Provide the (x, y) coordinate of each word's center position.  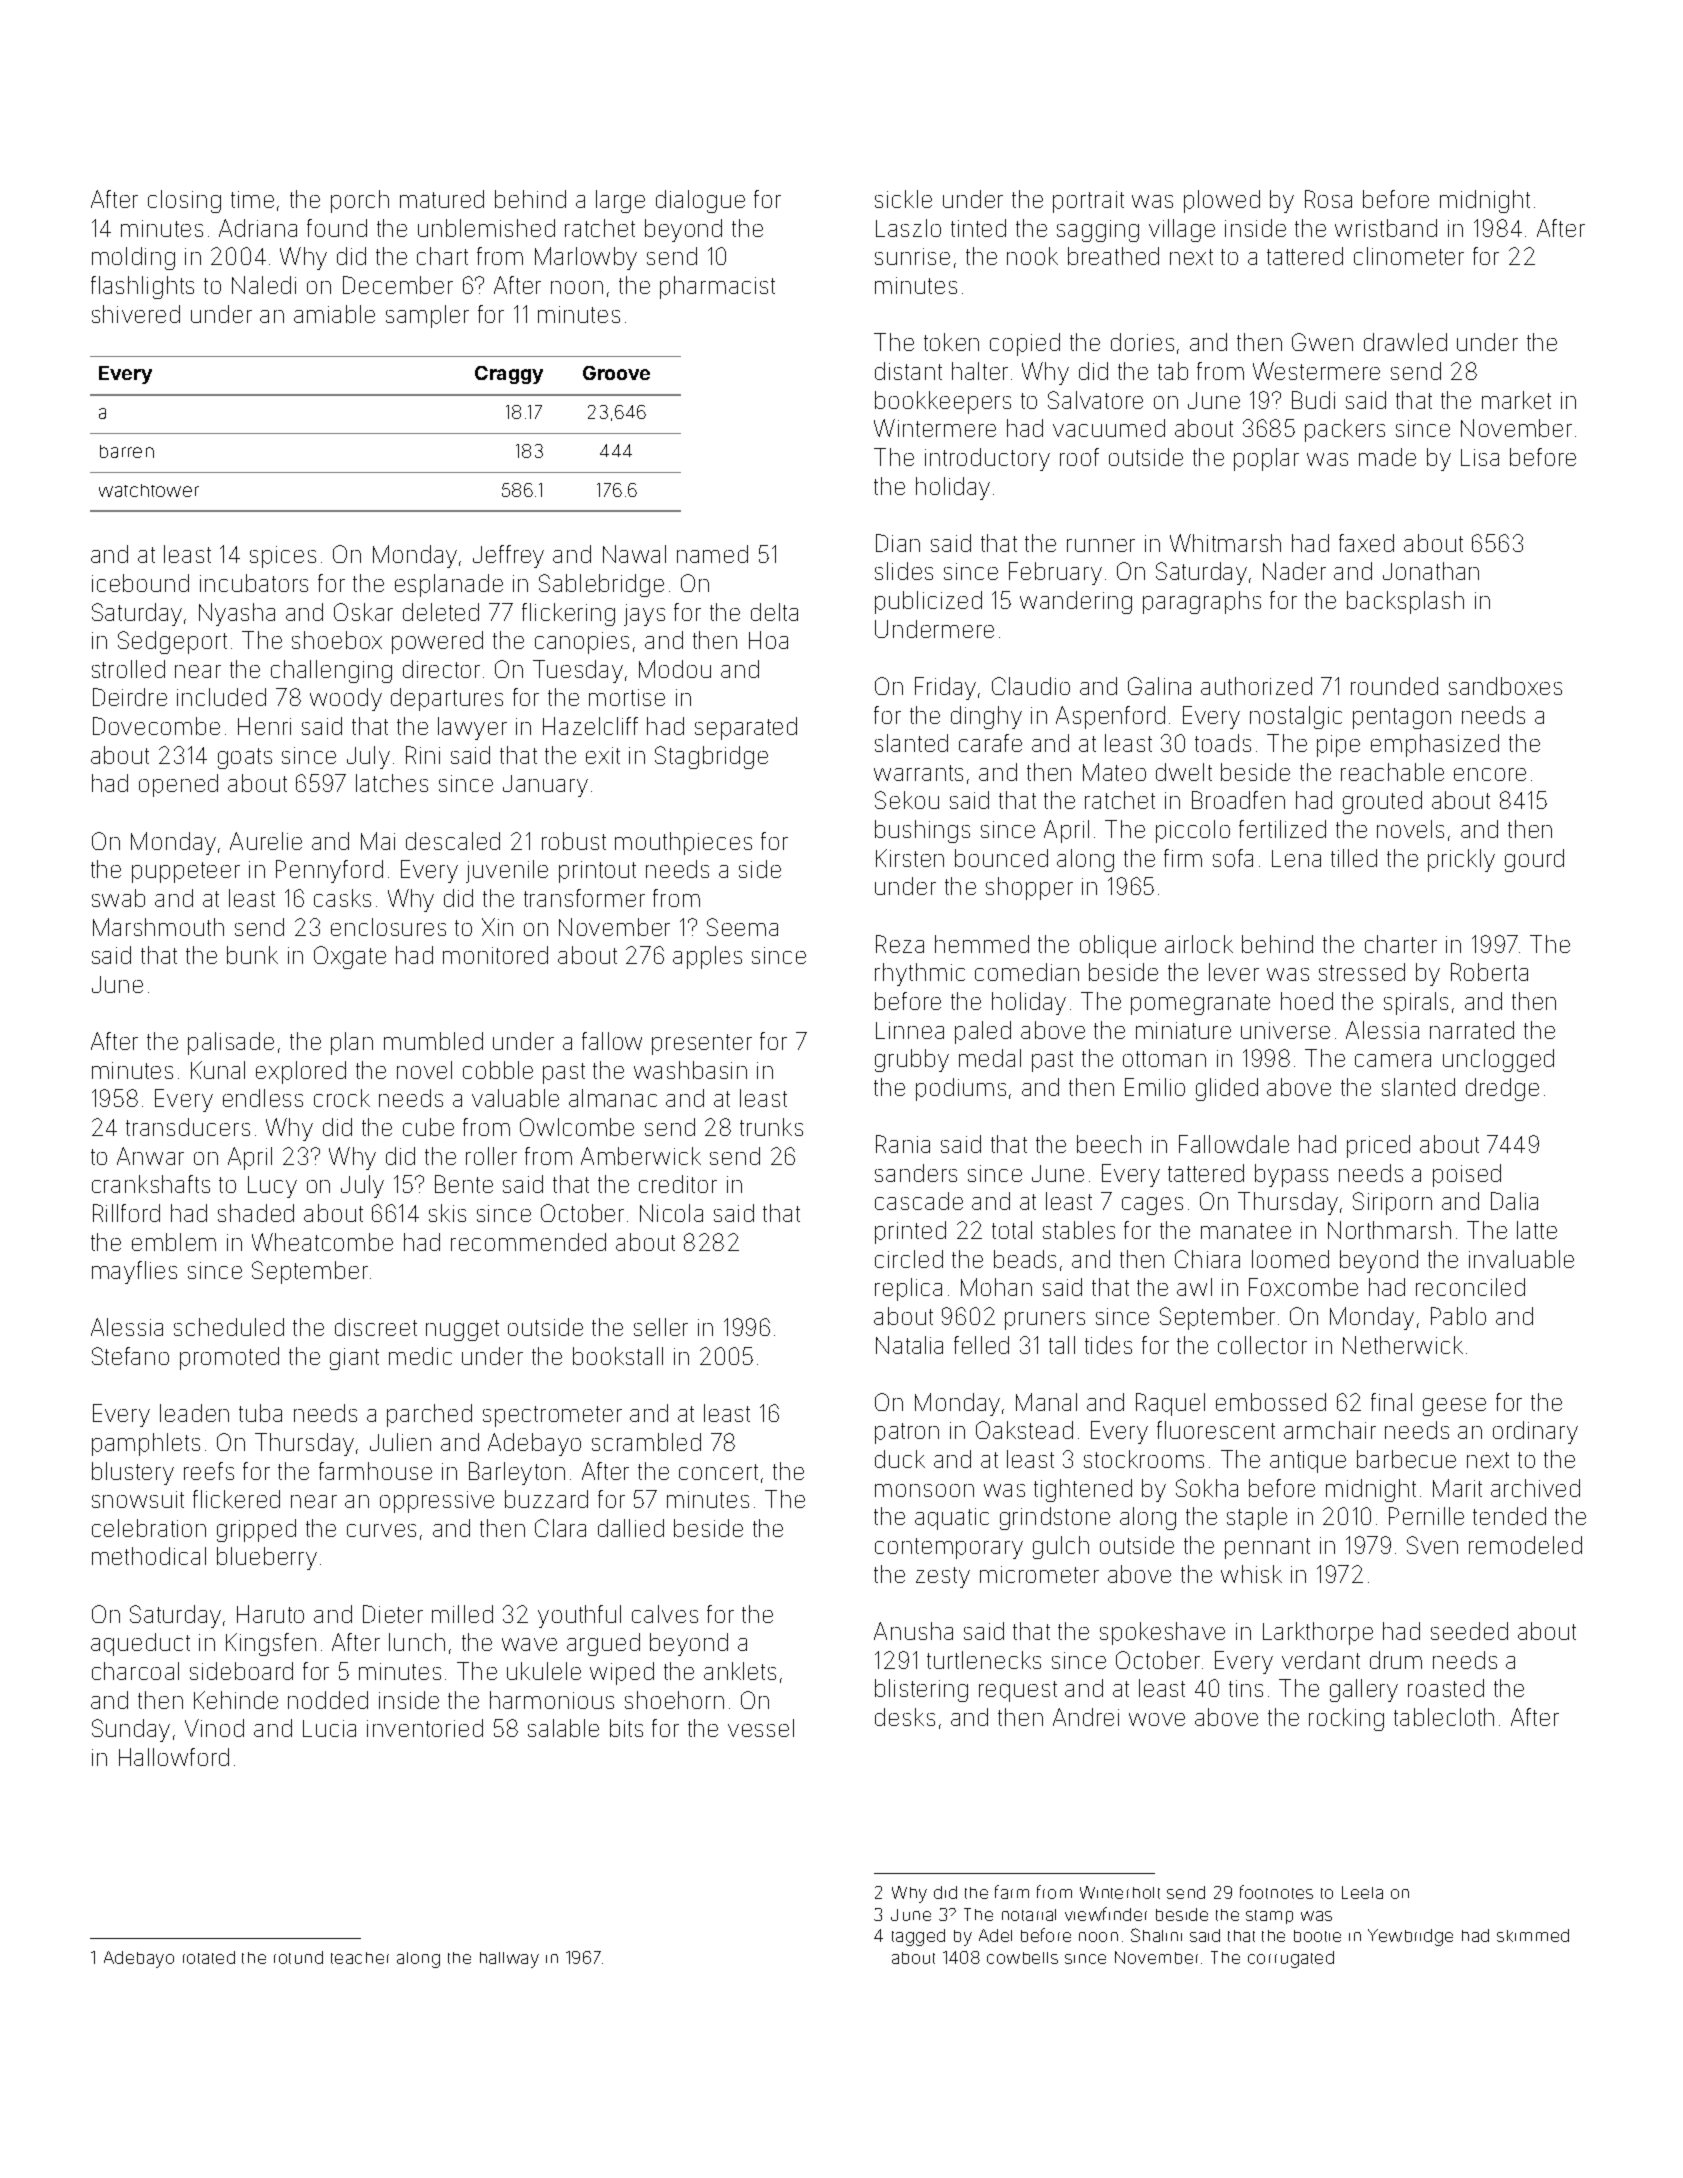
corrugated (1291, 1959)
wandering (1076, 602)
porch (360, 201)
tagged (918, 1937)
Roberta (1489, 972)
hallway (509, 1960)
